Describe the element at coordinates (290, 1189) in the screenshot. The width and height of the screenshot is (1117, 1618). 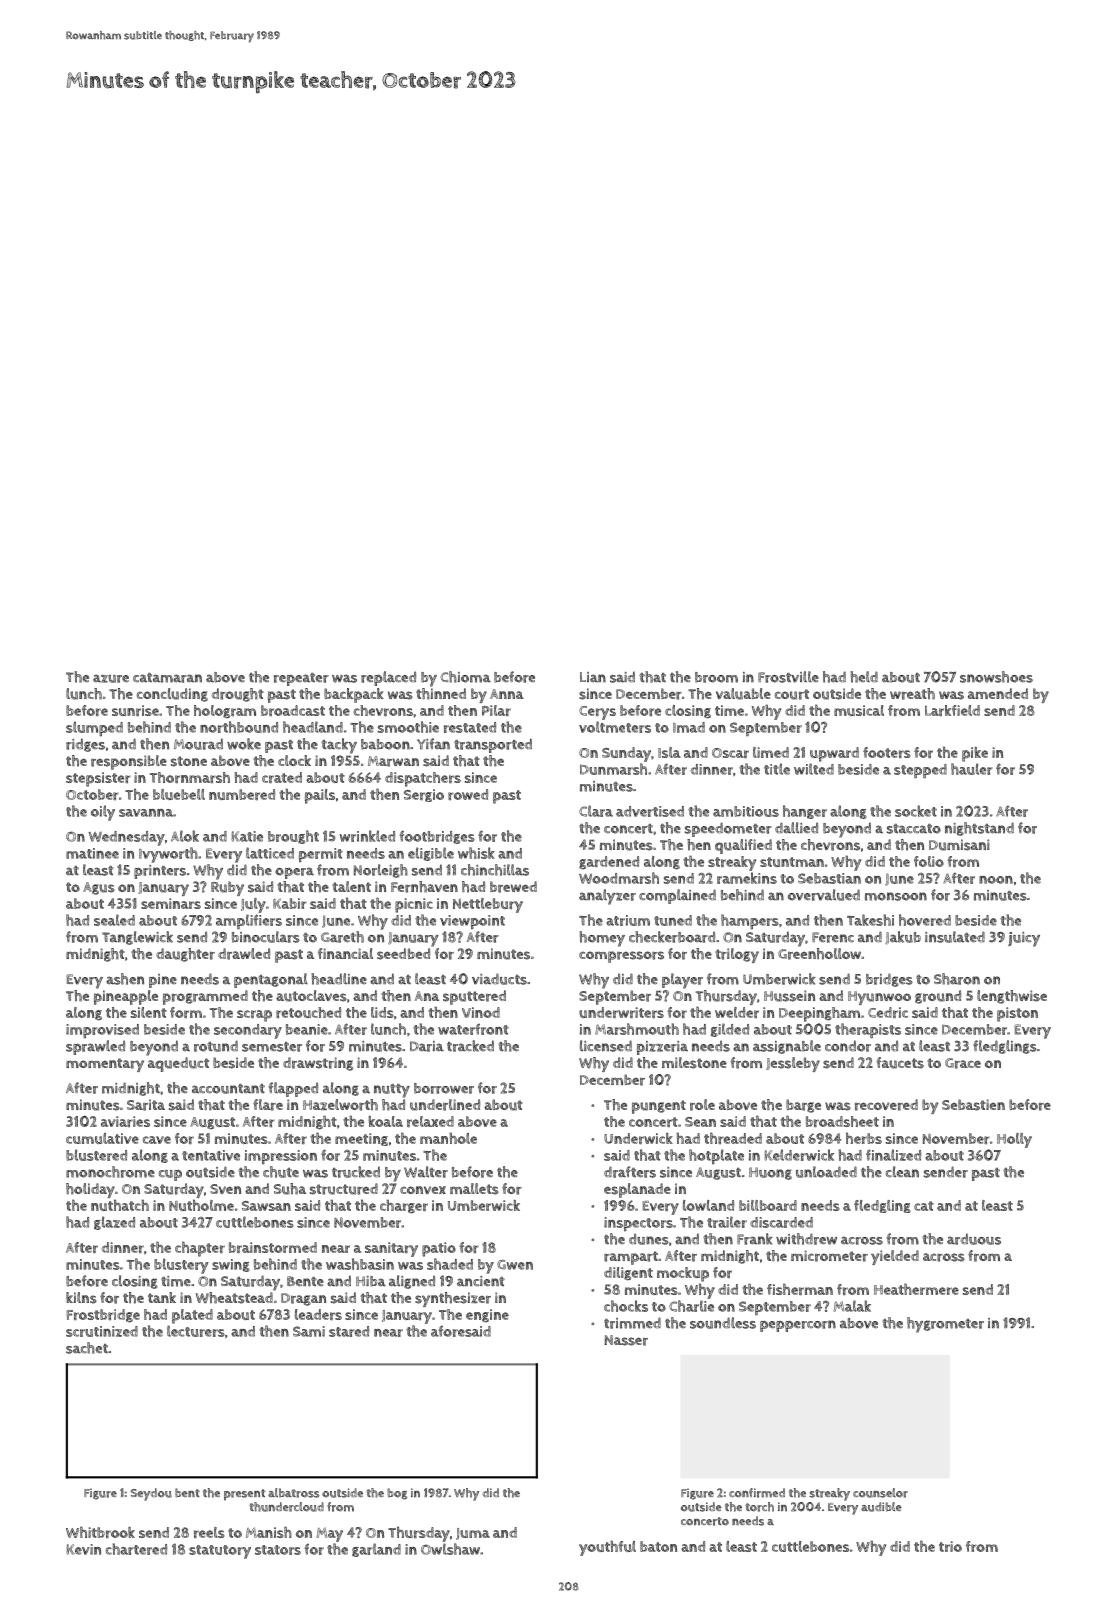
I see `Suha` at that location.
